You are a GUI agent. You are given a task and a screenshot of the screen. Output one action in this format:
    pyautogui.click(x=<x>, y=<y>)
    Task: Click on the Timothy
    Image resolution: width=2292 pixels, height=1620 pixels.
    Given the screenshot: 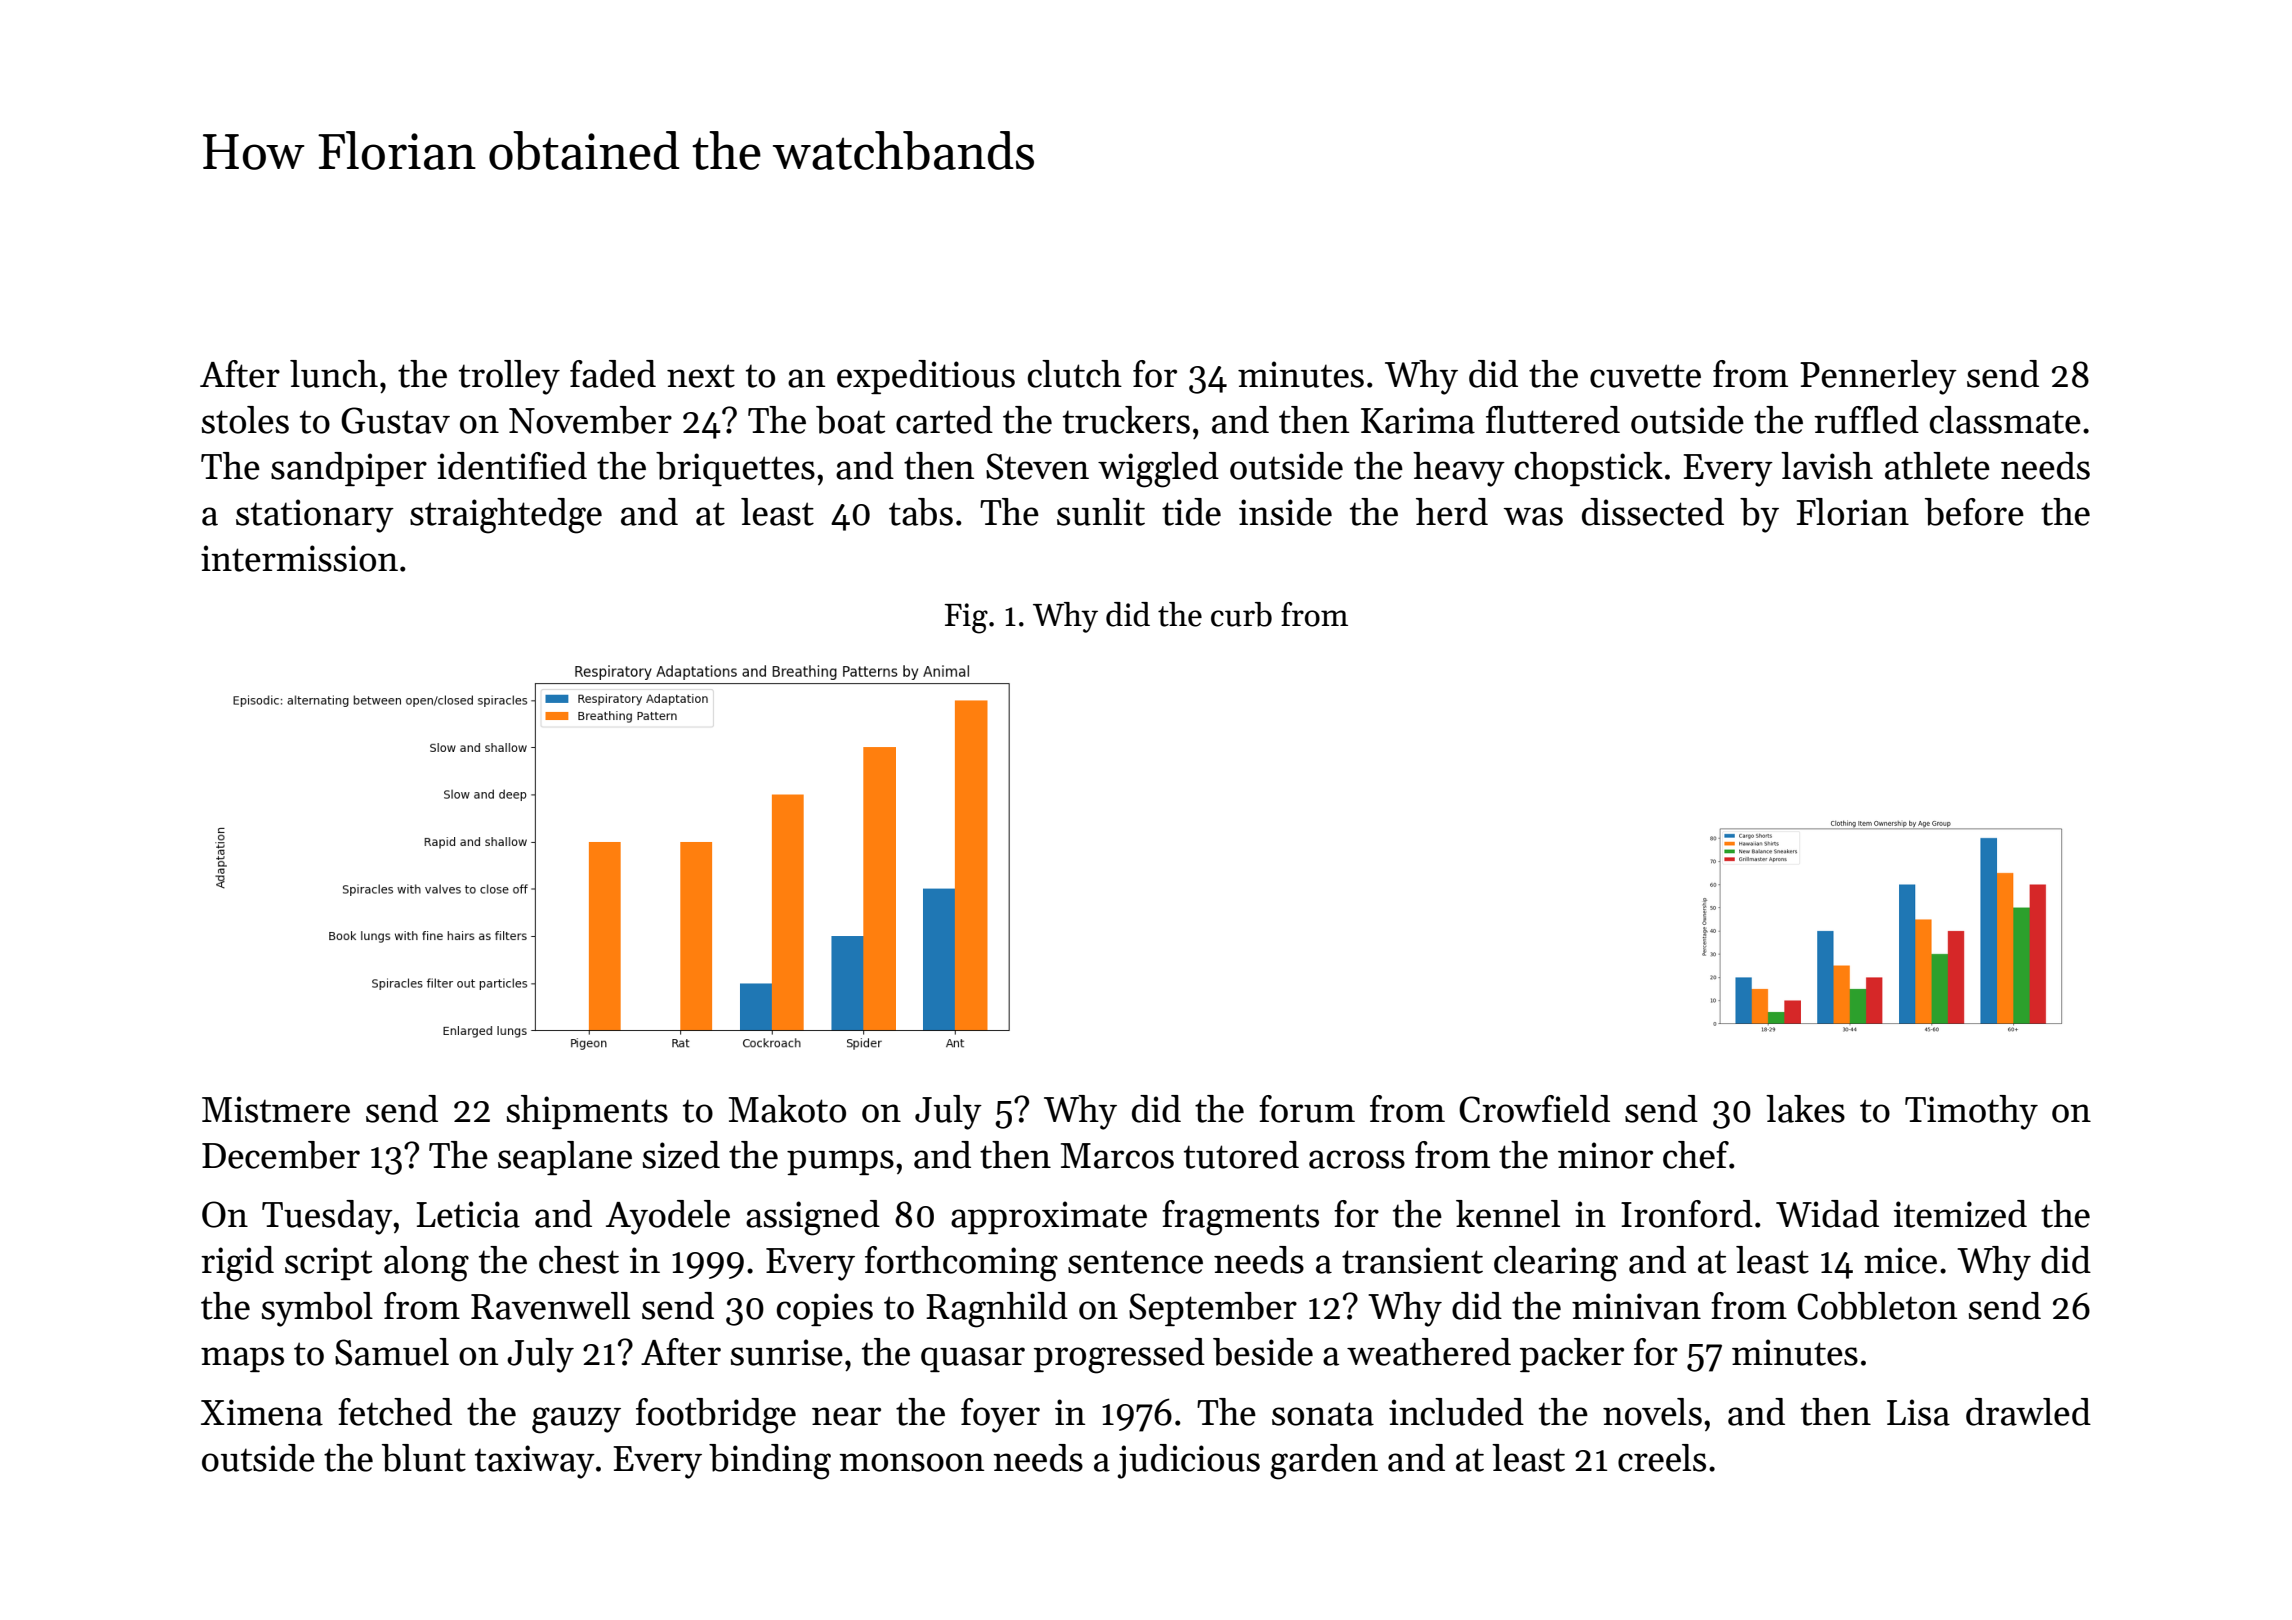 What is the action you would take?
    pyautogui.click(x=1971, y=1112)
